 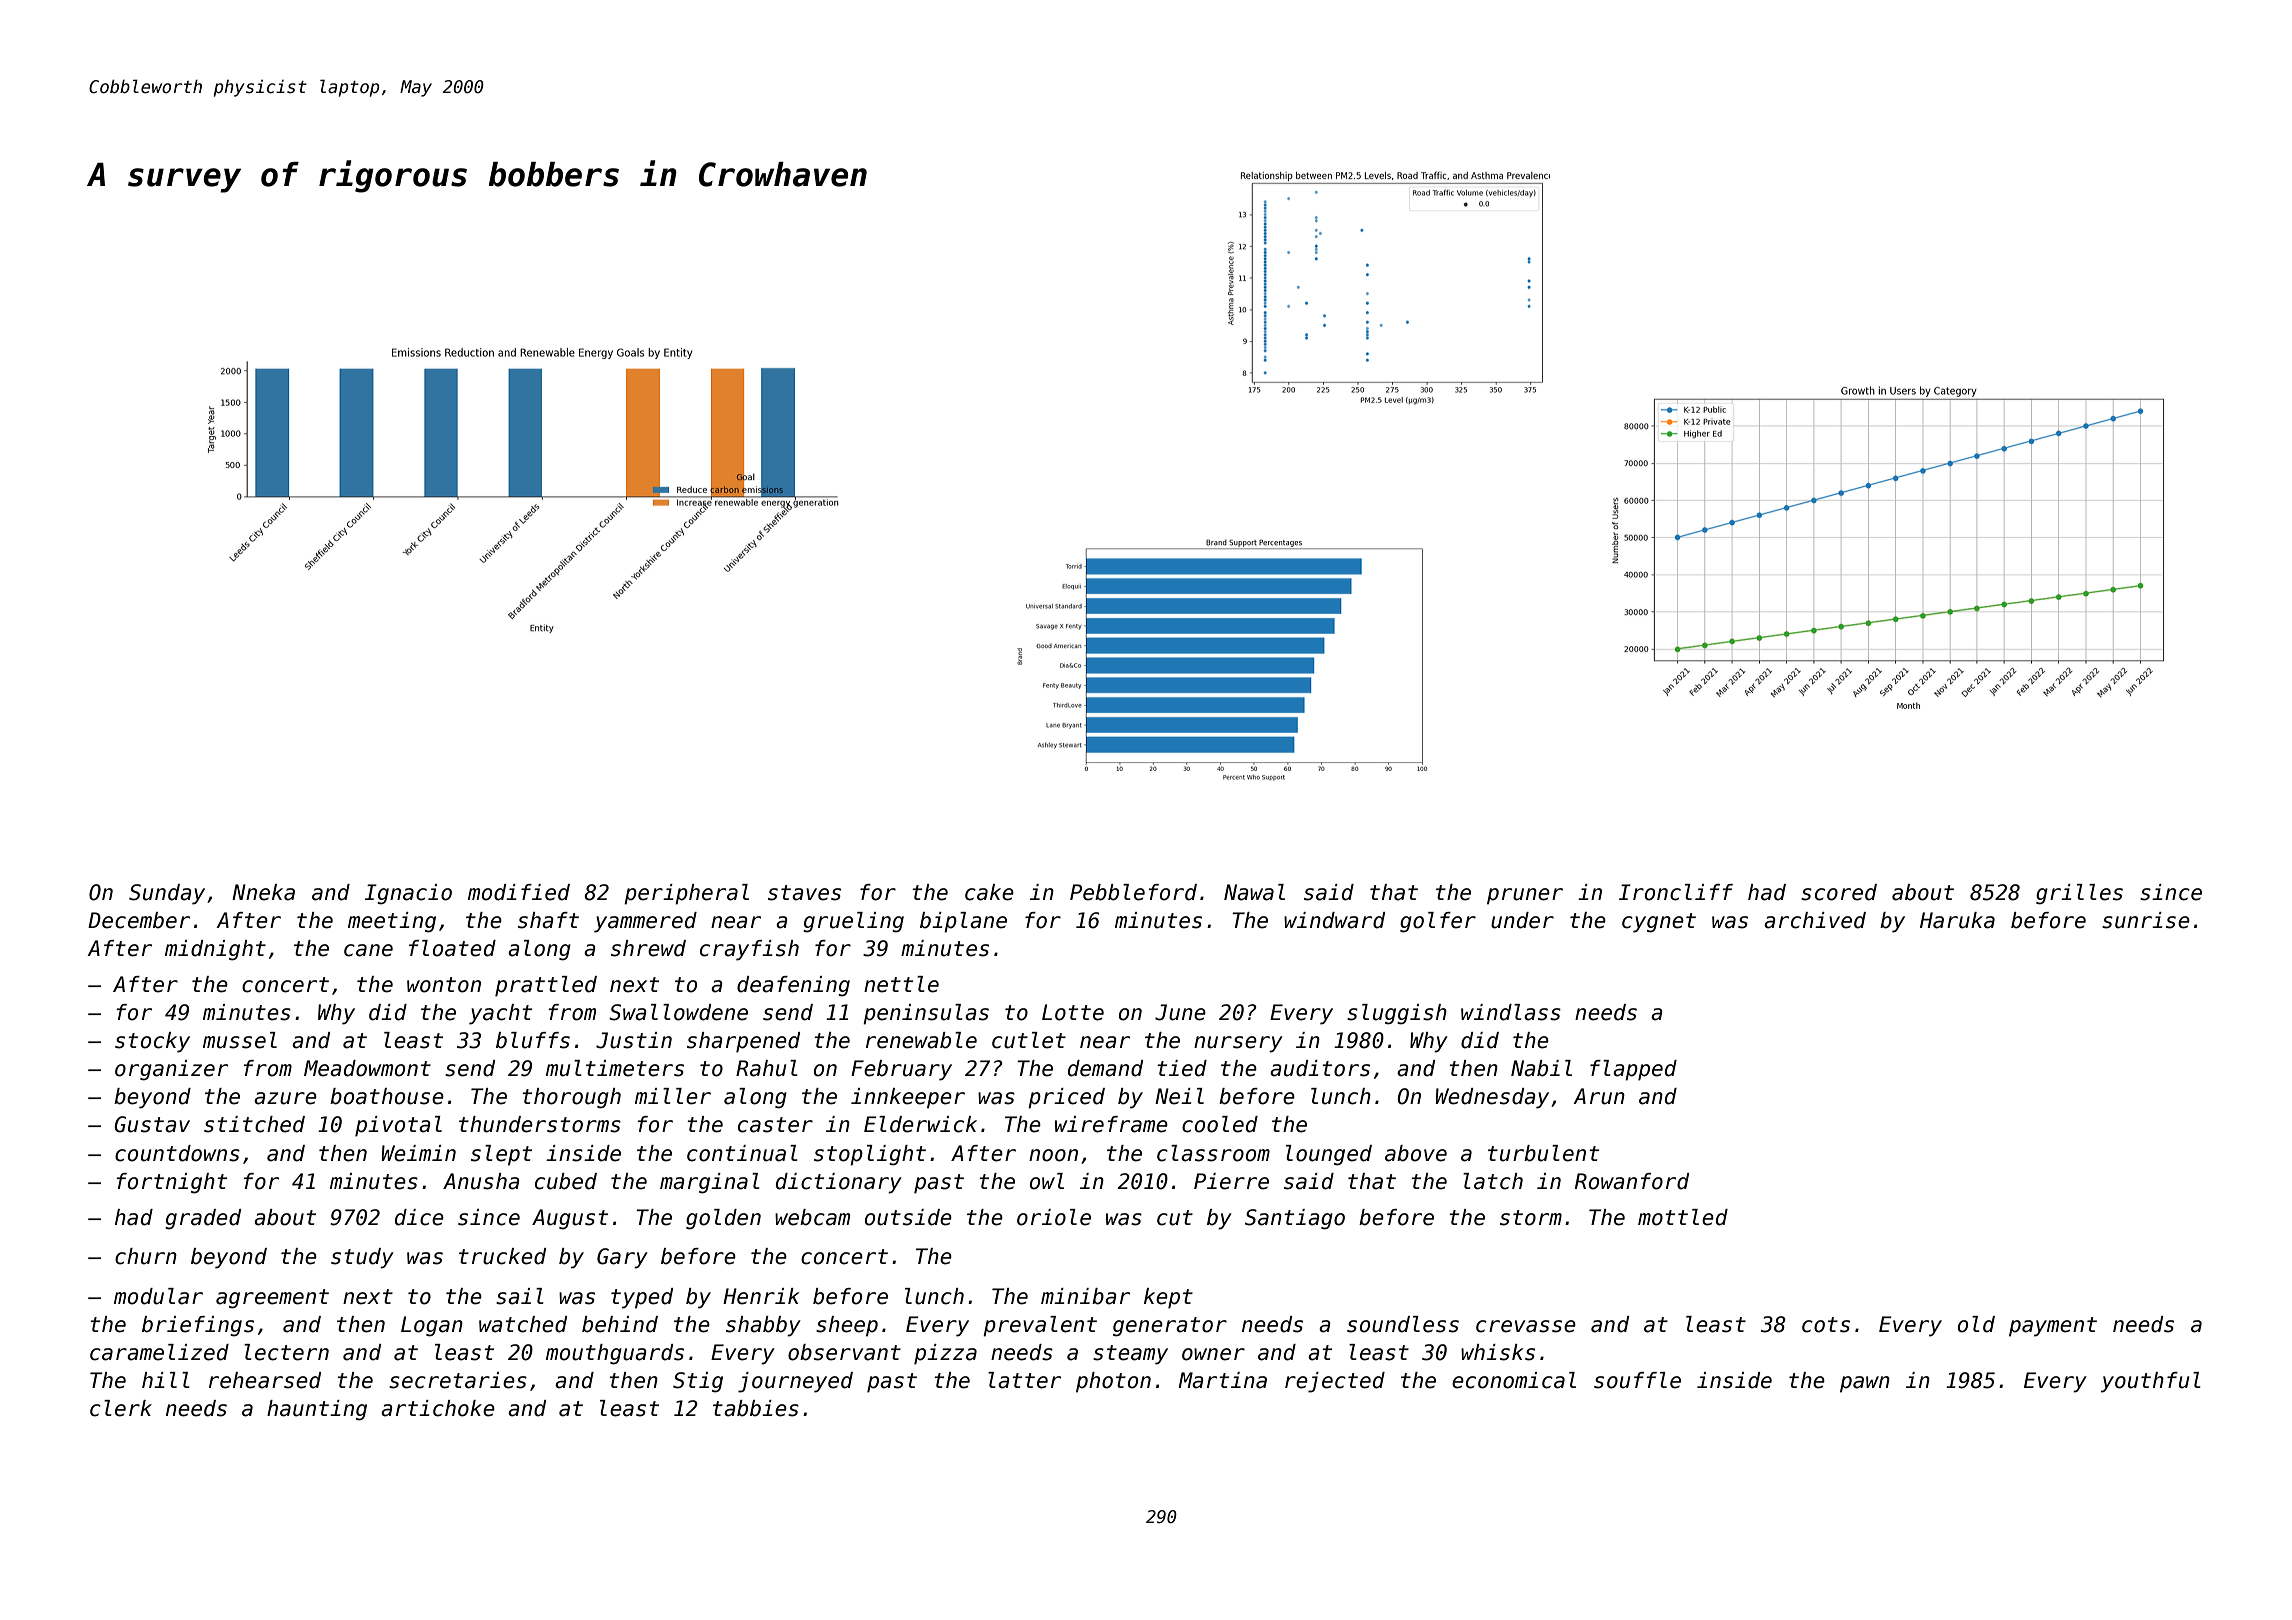 What do you see at coordinates (1040, 1326) in the screenshot?
I see `prevalent` at bounding box center [1040, 1326].
